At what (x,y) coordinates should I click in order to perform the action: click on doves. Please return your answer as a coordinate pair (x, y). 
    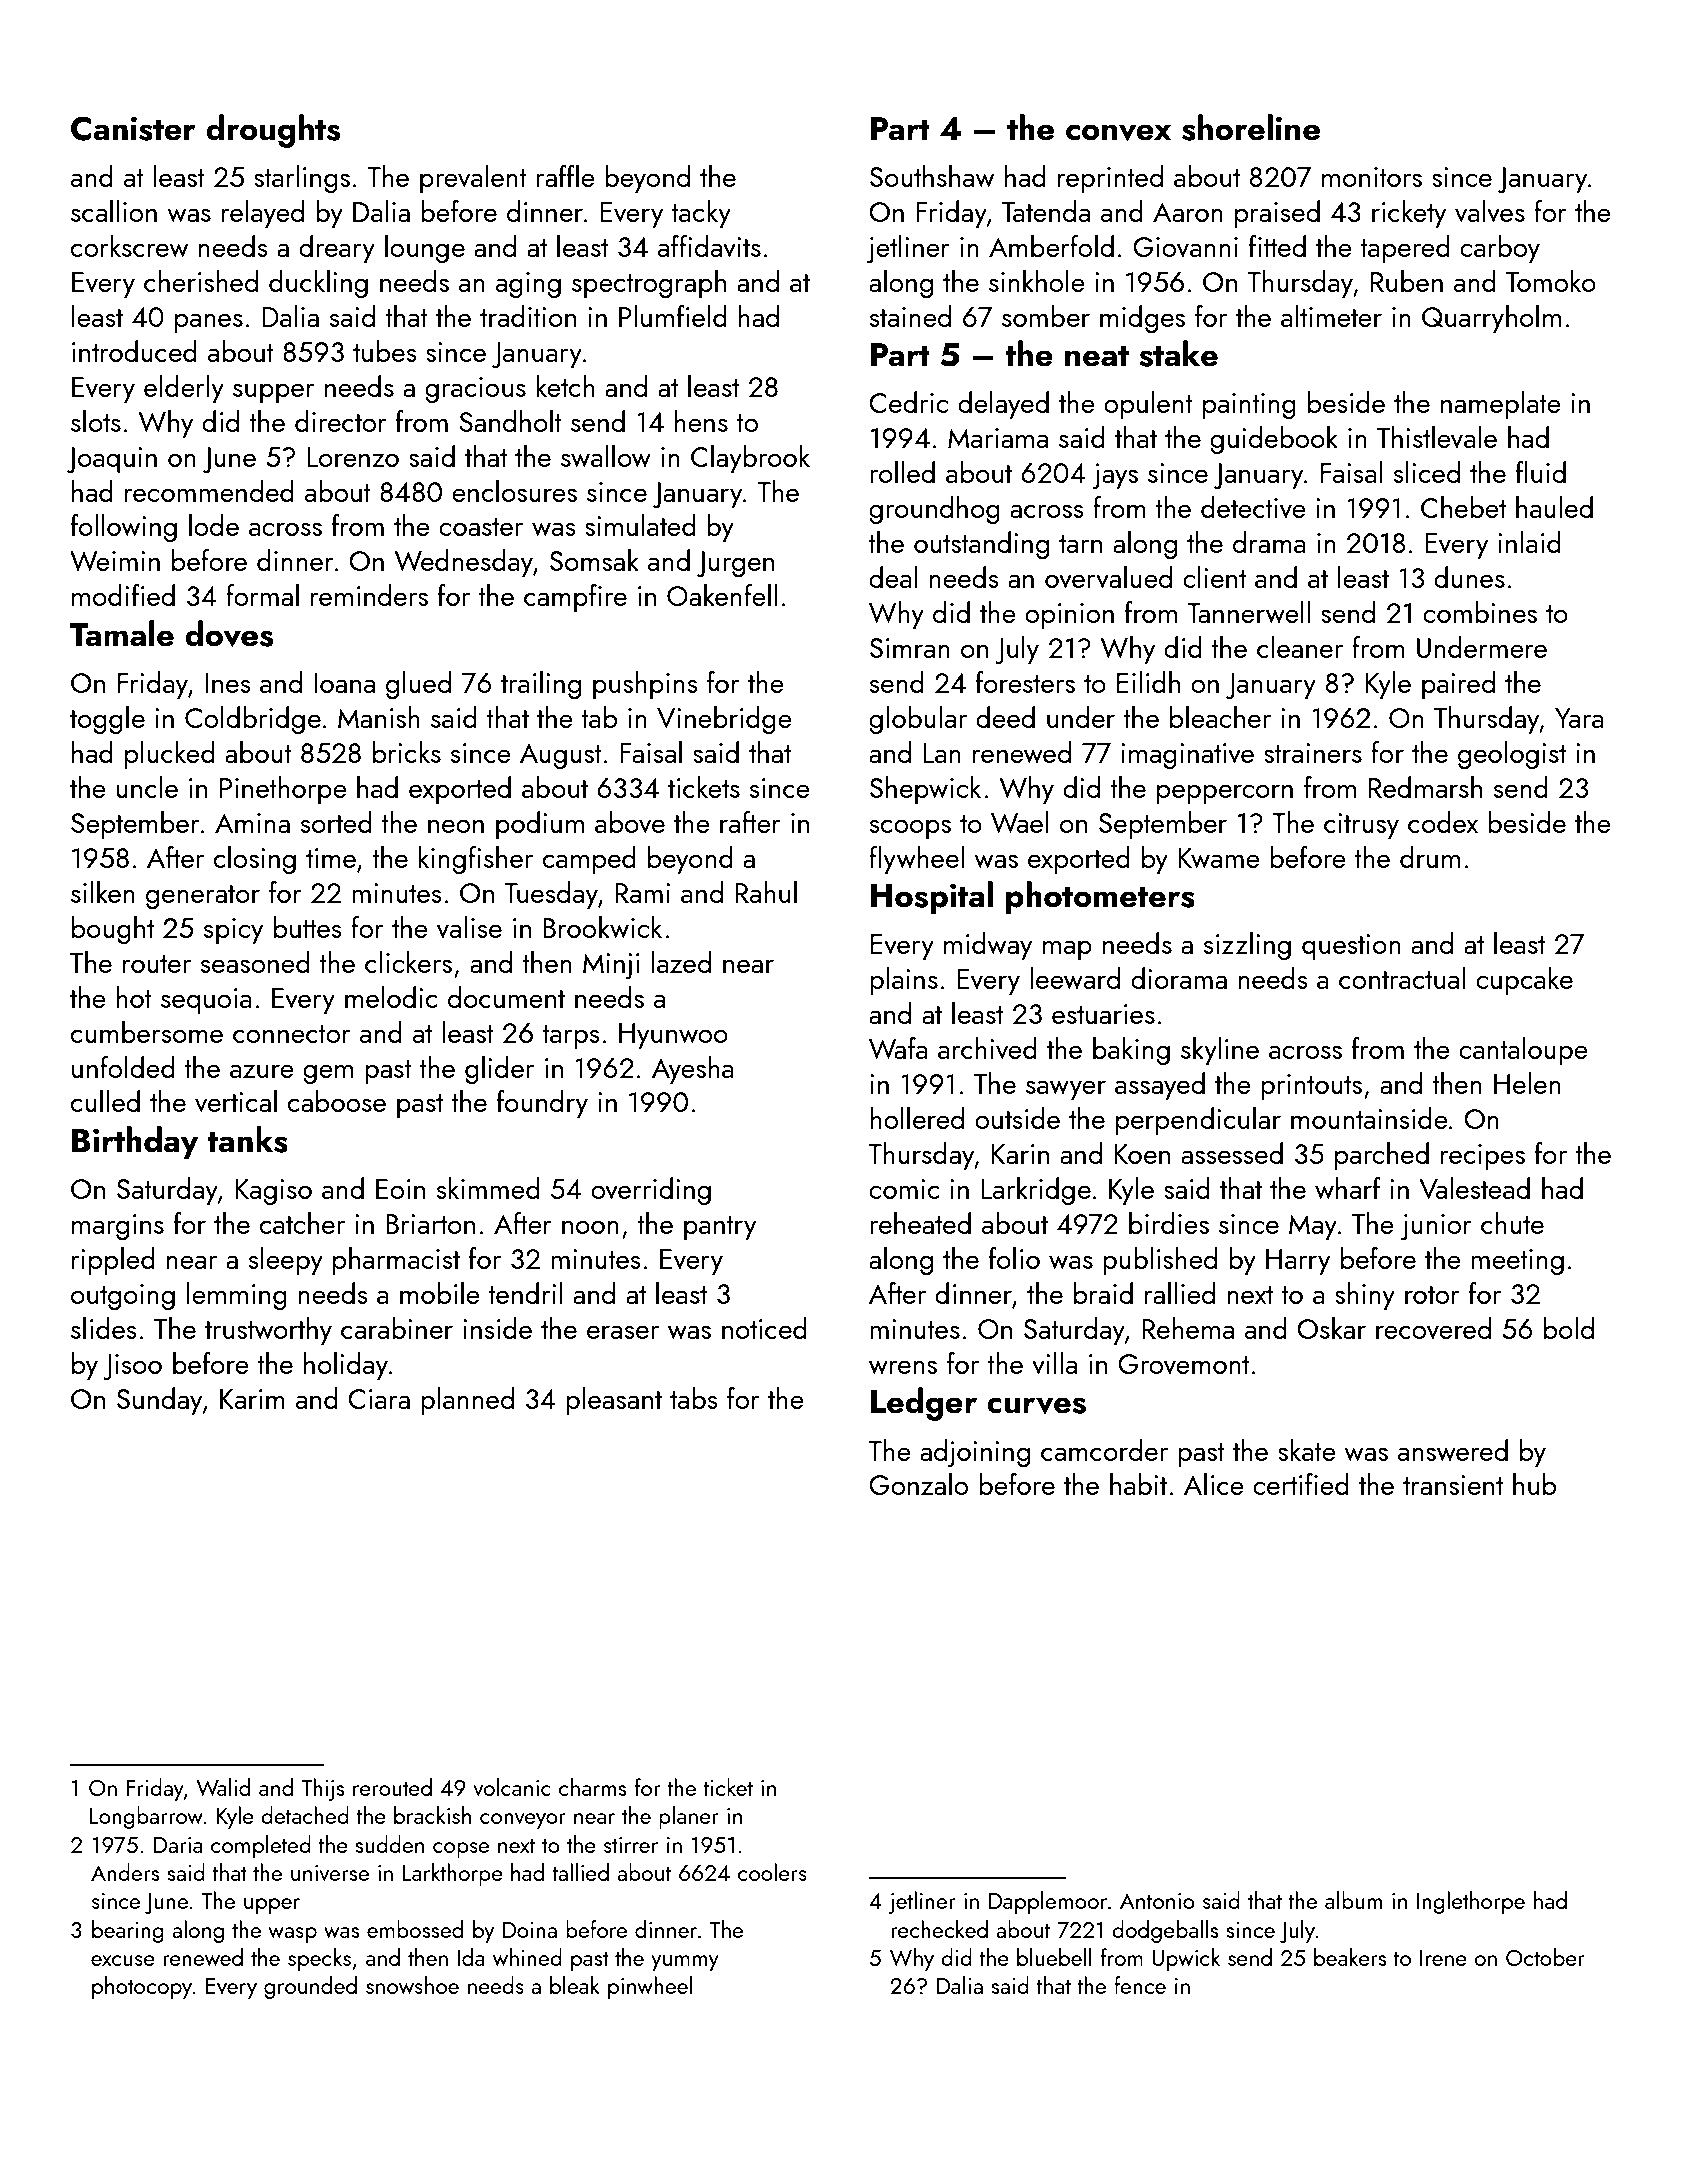
    Looking at the image, I should click on (229, 634).
